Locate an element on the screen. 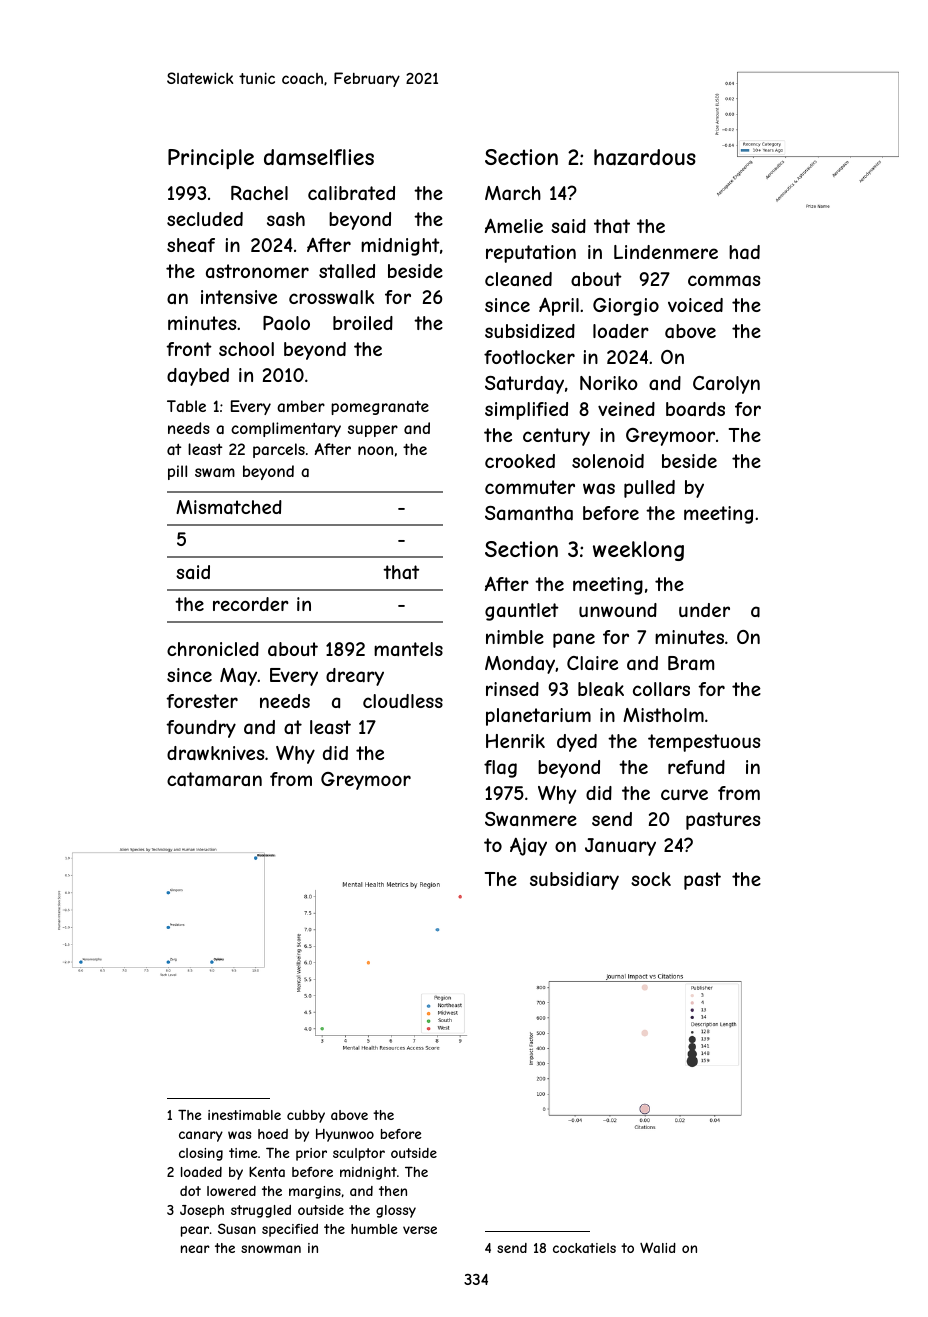  gauntlet is located at coordinates (522, 612).
